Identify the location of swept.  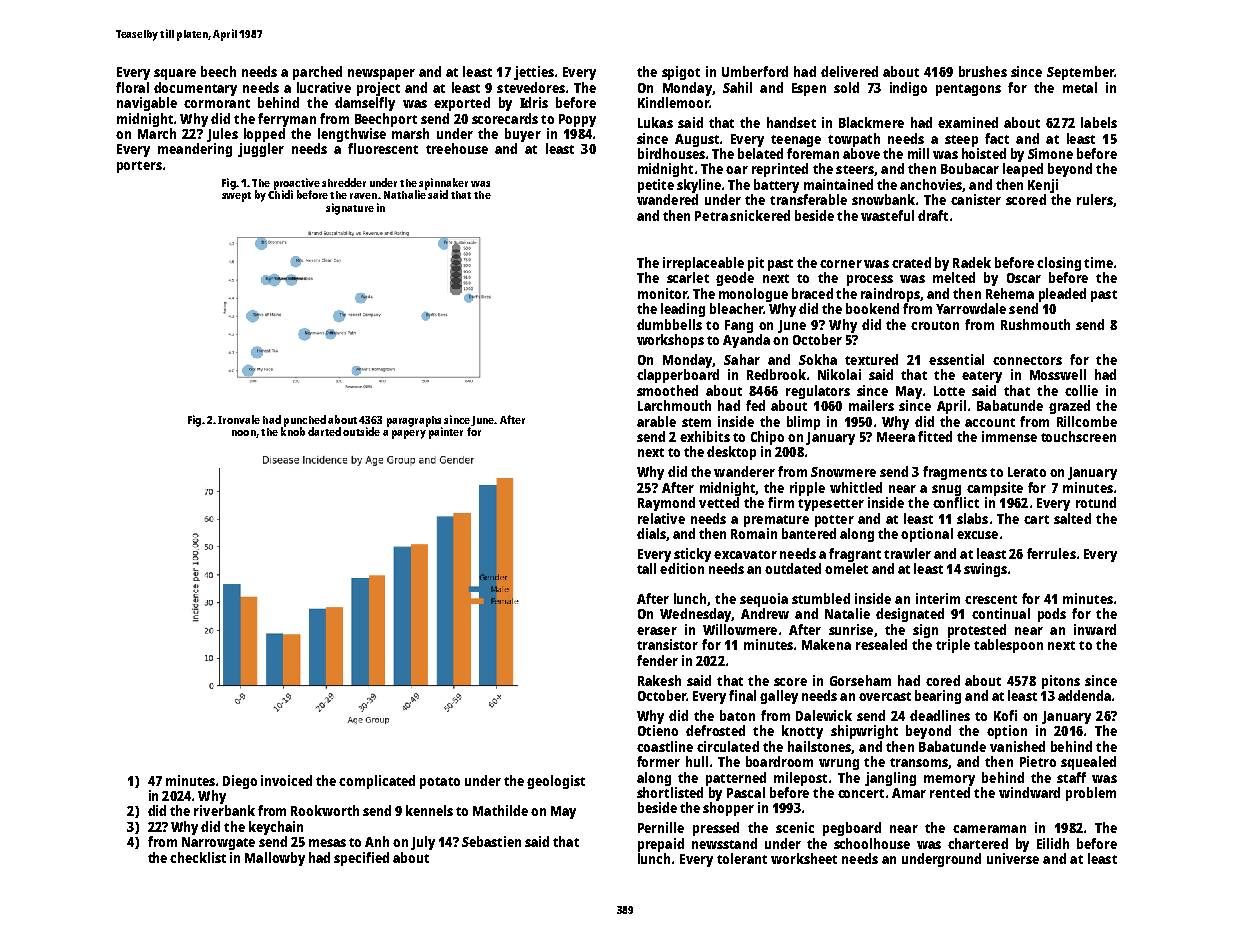
(236, 197).
